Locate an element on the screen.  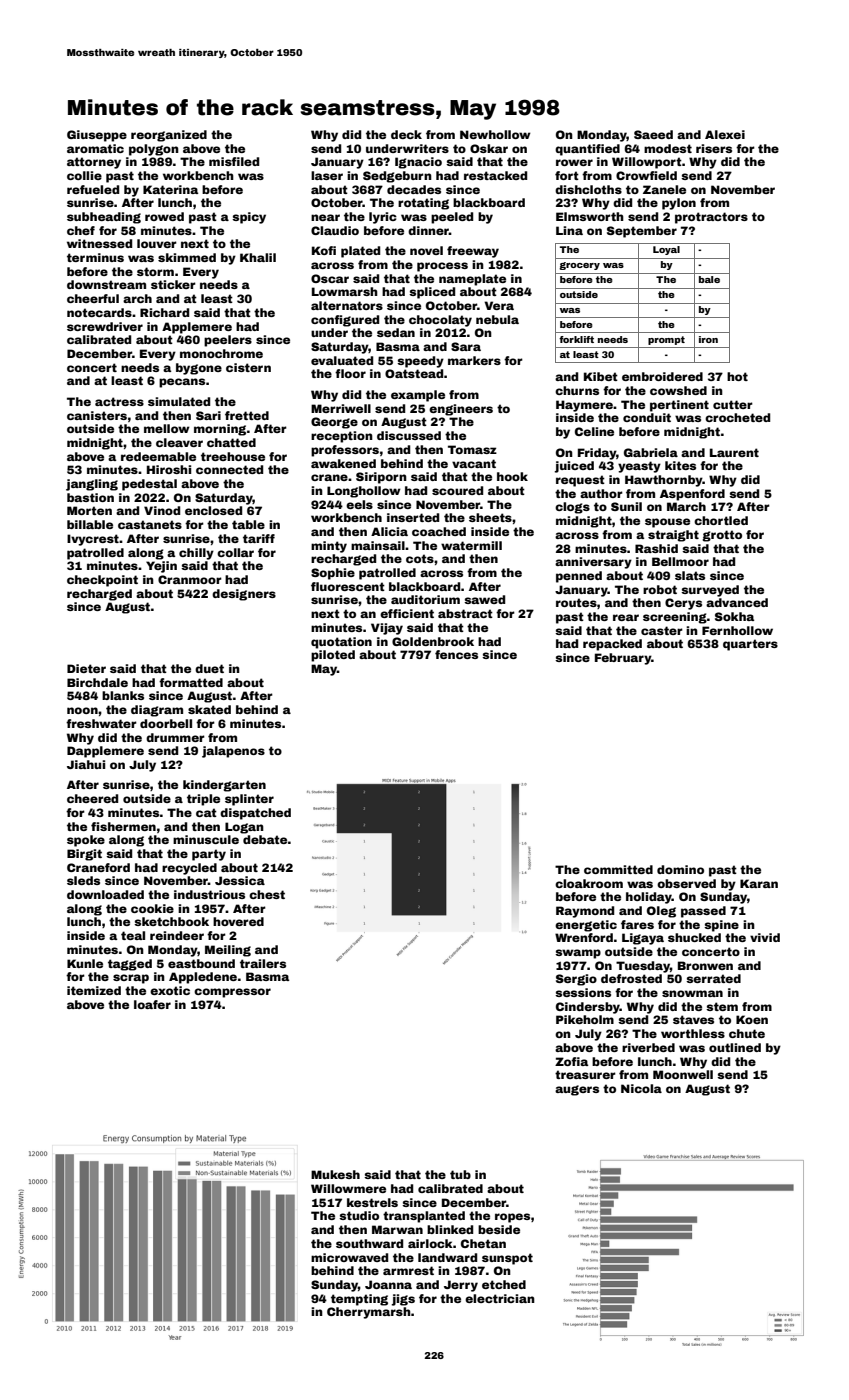
near is located at coordinates (325, 217).
